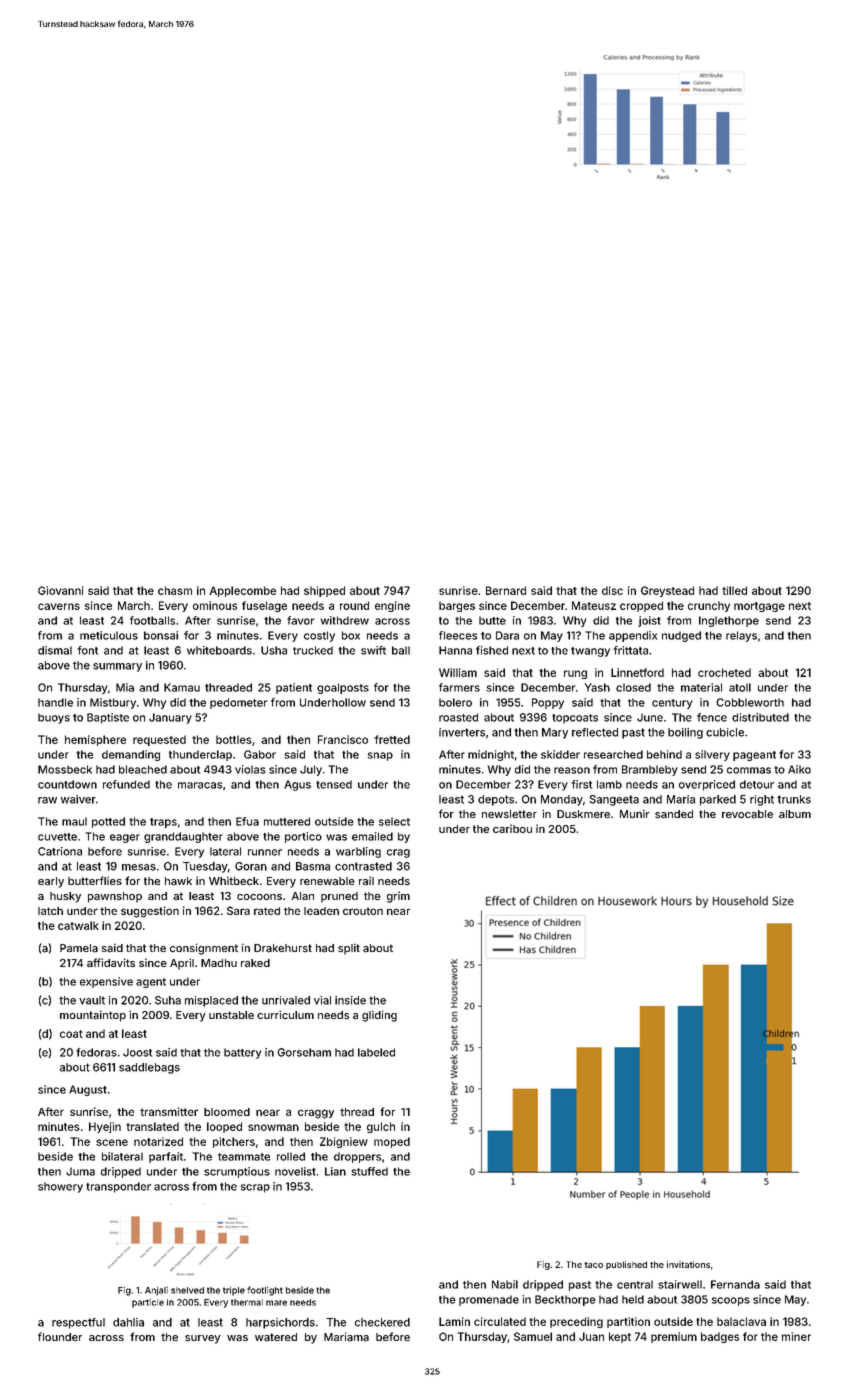 The image size is (849, 1400). I want to click on catwalk, so click(78, 925).
